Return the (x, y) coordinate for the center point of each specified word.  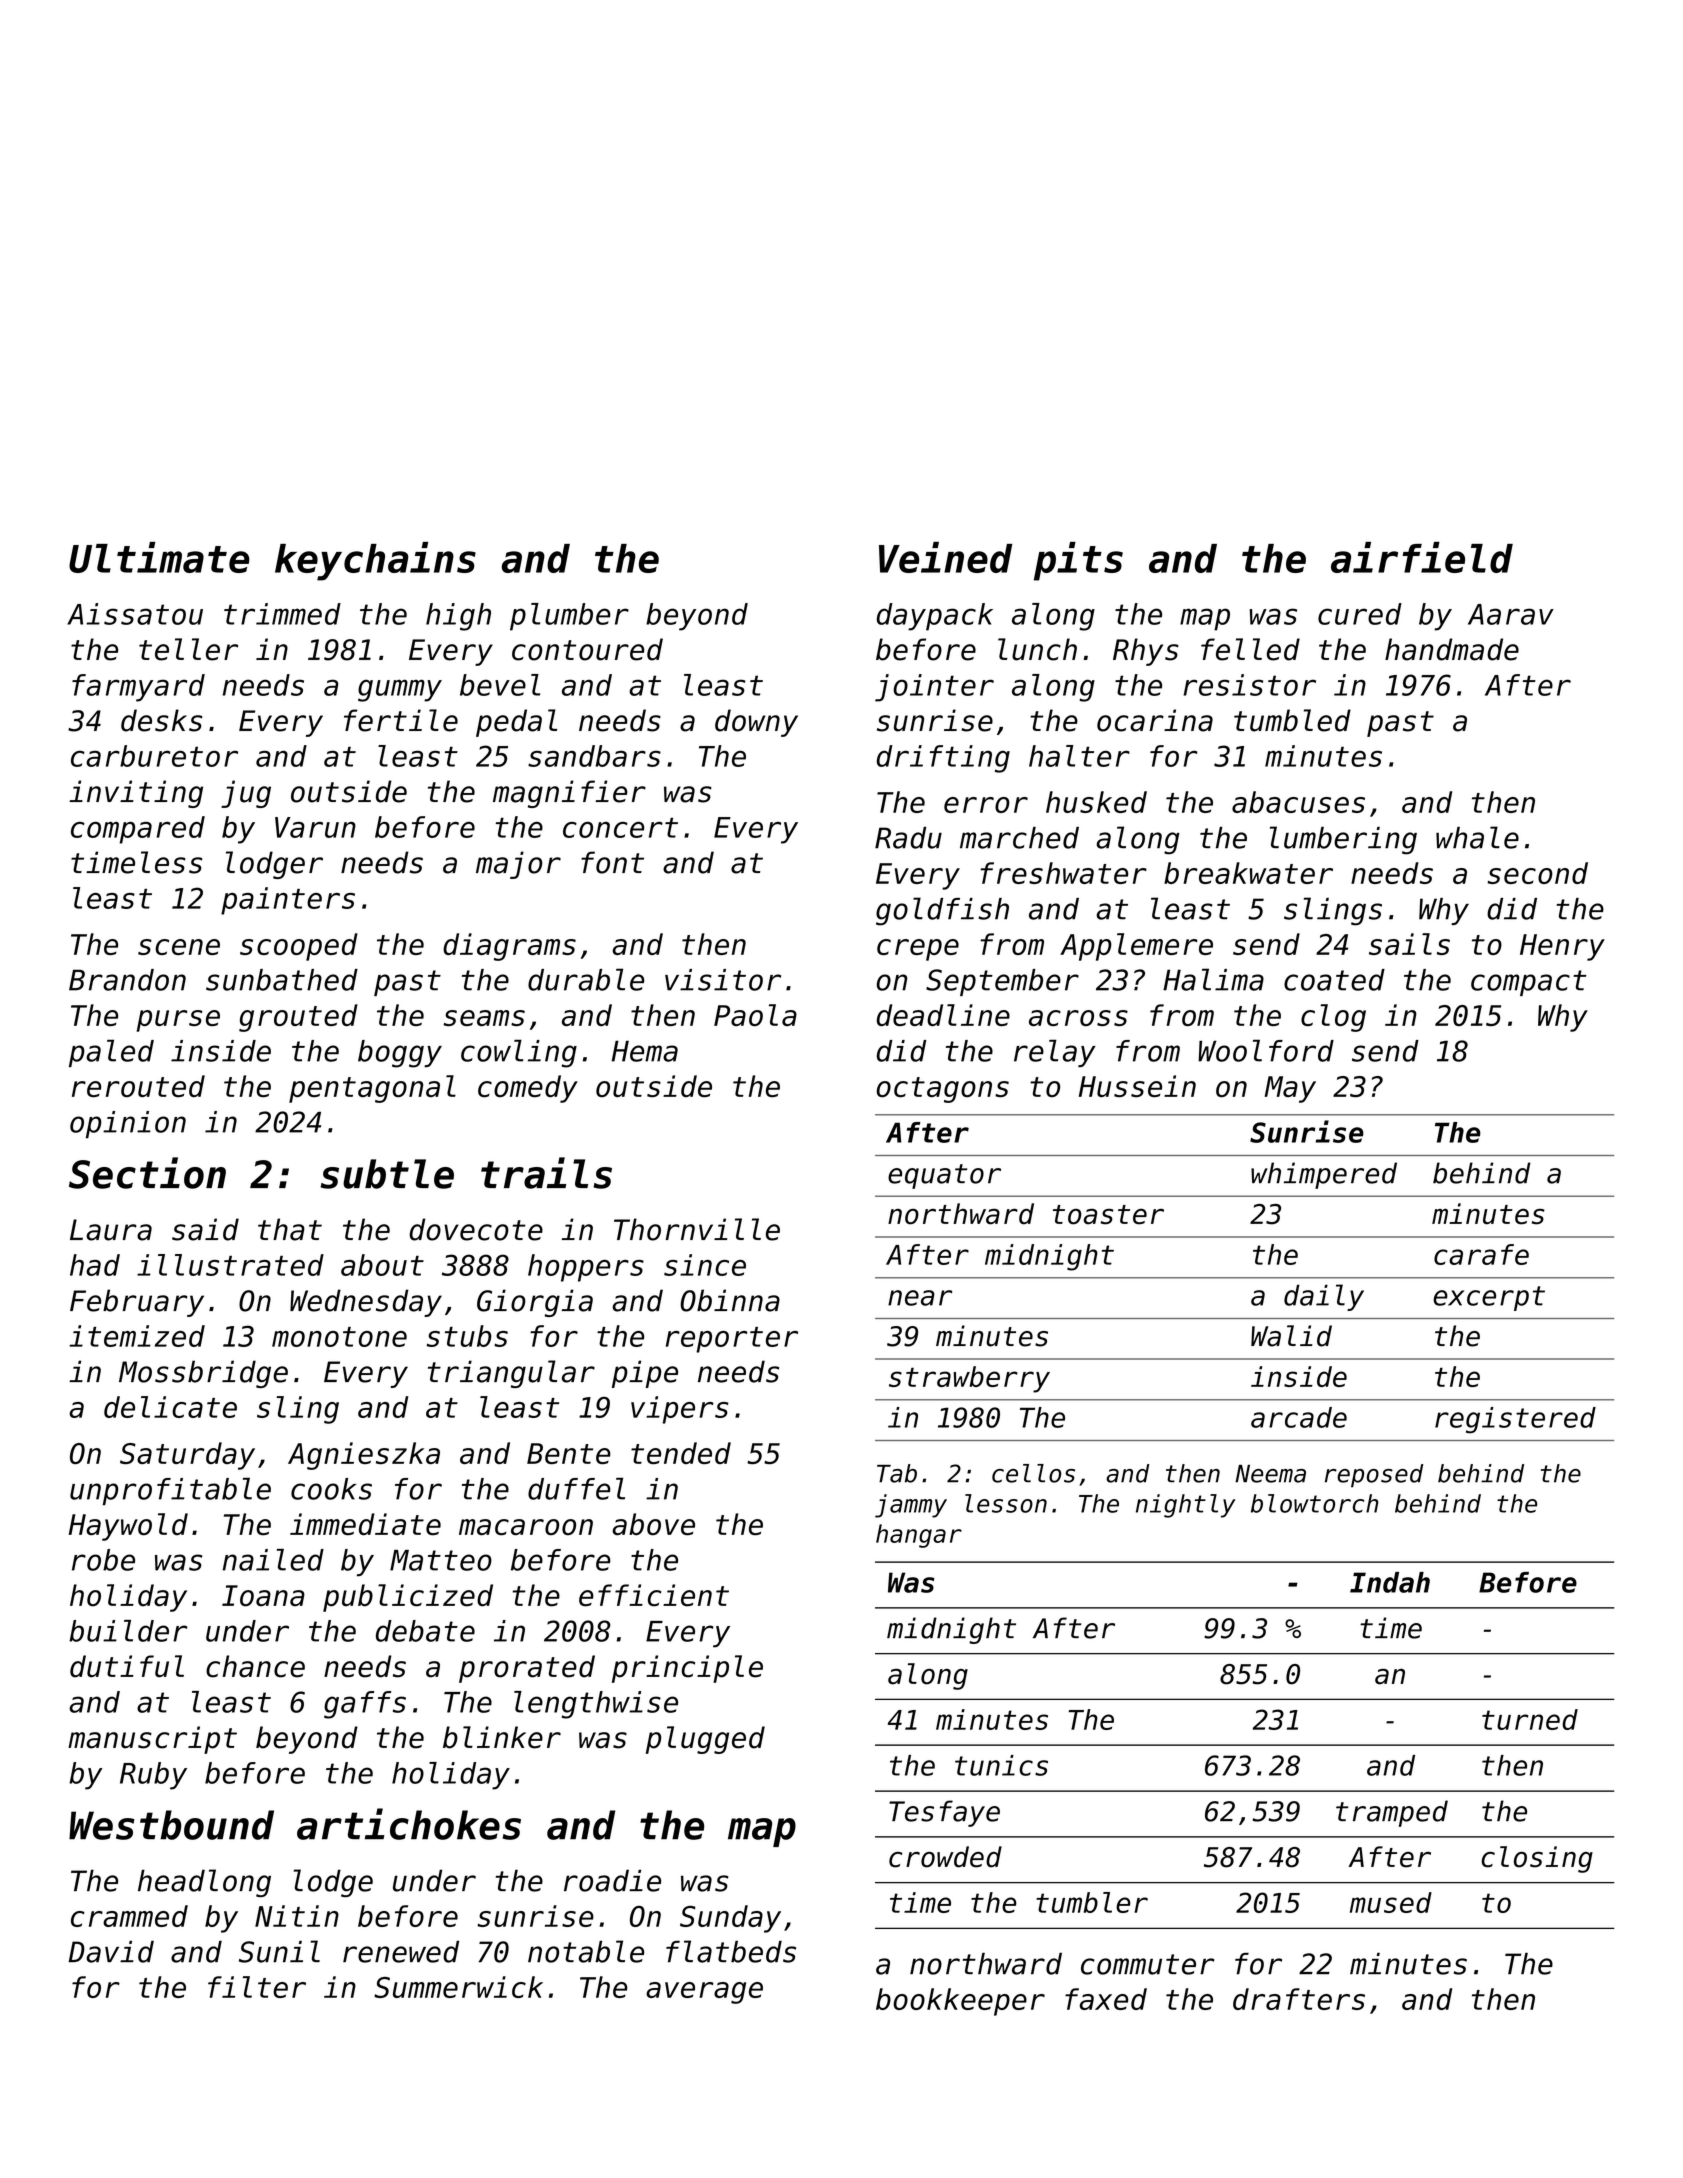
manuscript (152, 1740)
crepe (918, 950)
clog (1333, 1018)
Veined (946, 557)
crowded (945, 1857)
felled (1250, 649)
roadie (612, 1880)
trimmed (282, 614)
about (382, 1265)
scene (179, 947)
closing (1537, 1859)
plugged (705, 1740)
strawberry (969, 1379)
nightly (1185, 1506)
